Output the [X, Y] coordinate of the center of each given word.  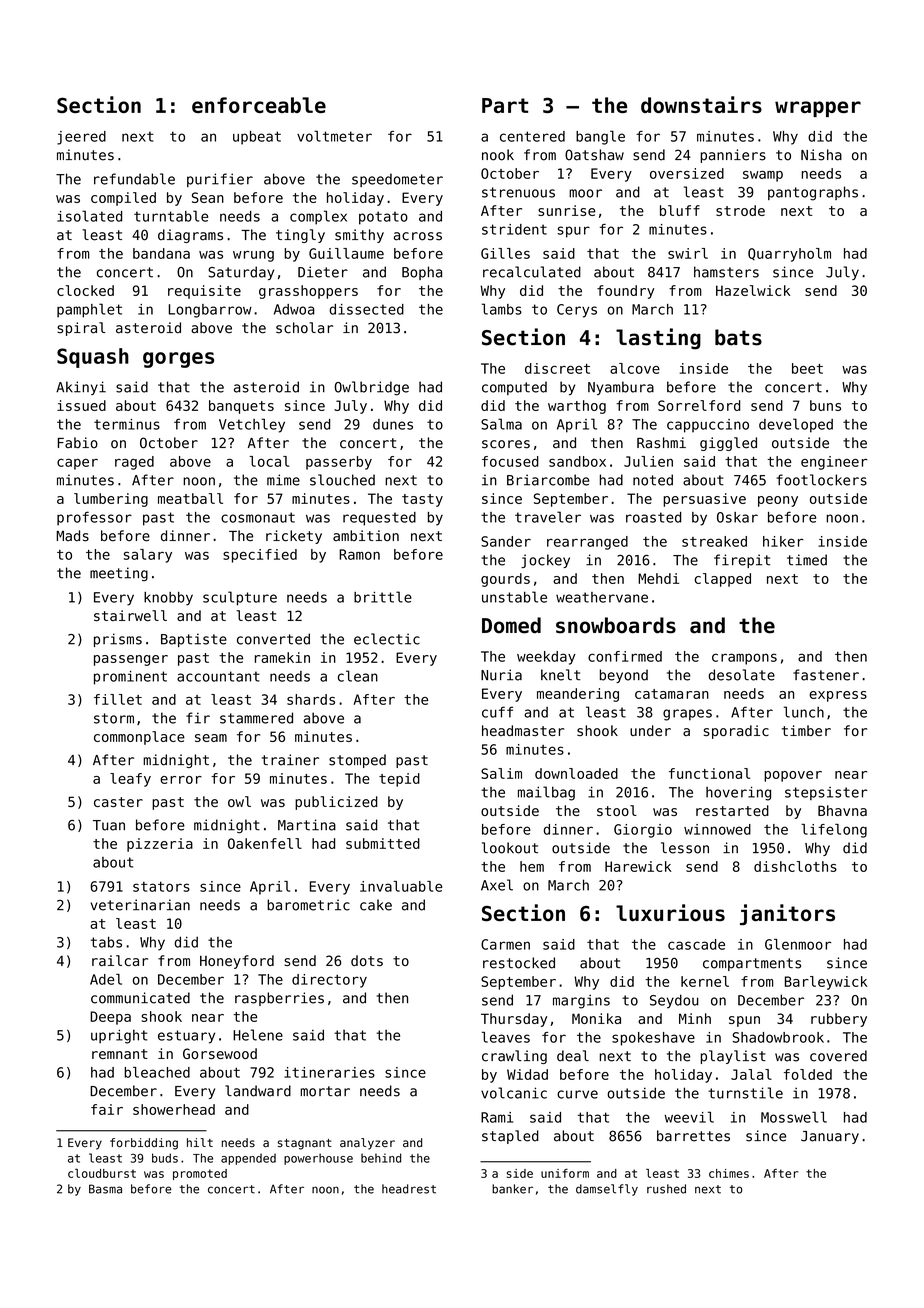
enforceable [259, 105]
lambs [502, 309]
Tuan [109, 825]
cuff [497, 712]
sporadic [736, 732]
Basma [105, 1189]
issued [81, 405]
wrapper [818, 109]
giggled [728, 444]
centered [532, 136]
